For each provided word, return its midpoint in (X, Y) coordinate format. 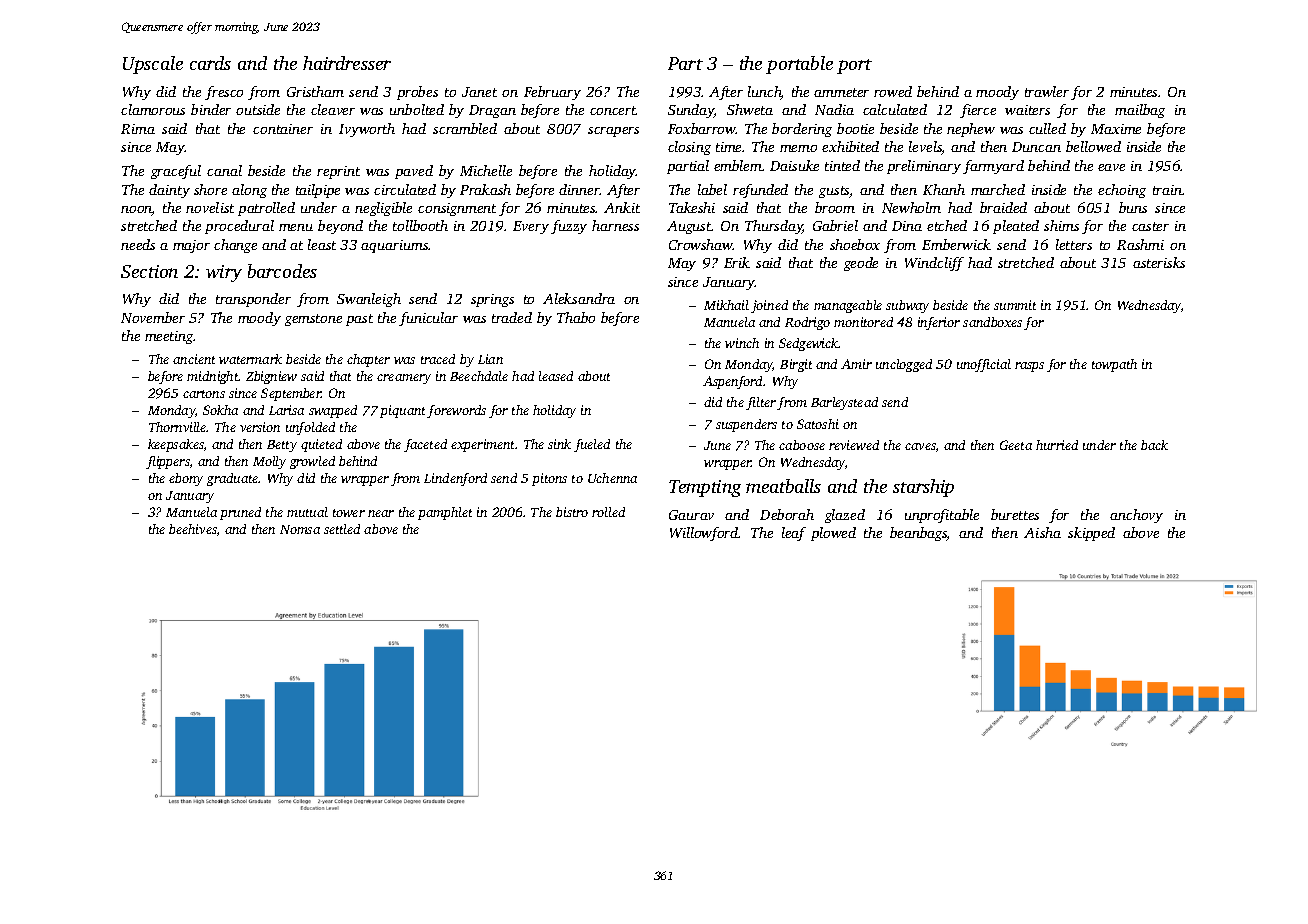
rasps (1029, 367)
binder (211, 109)
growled (312, 462)
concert (613, 110)
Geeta (1016, 445)
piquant (402, 411)
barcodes (282, 271)
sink (559, 444)
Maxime (1116, 129)
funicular (428, 319)
